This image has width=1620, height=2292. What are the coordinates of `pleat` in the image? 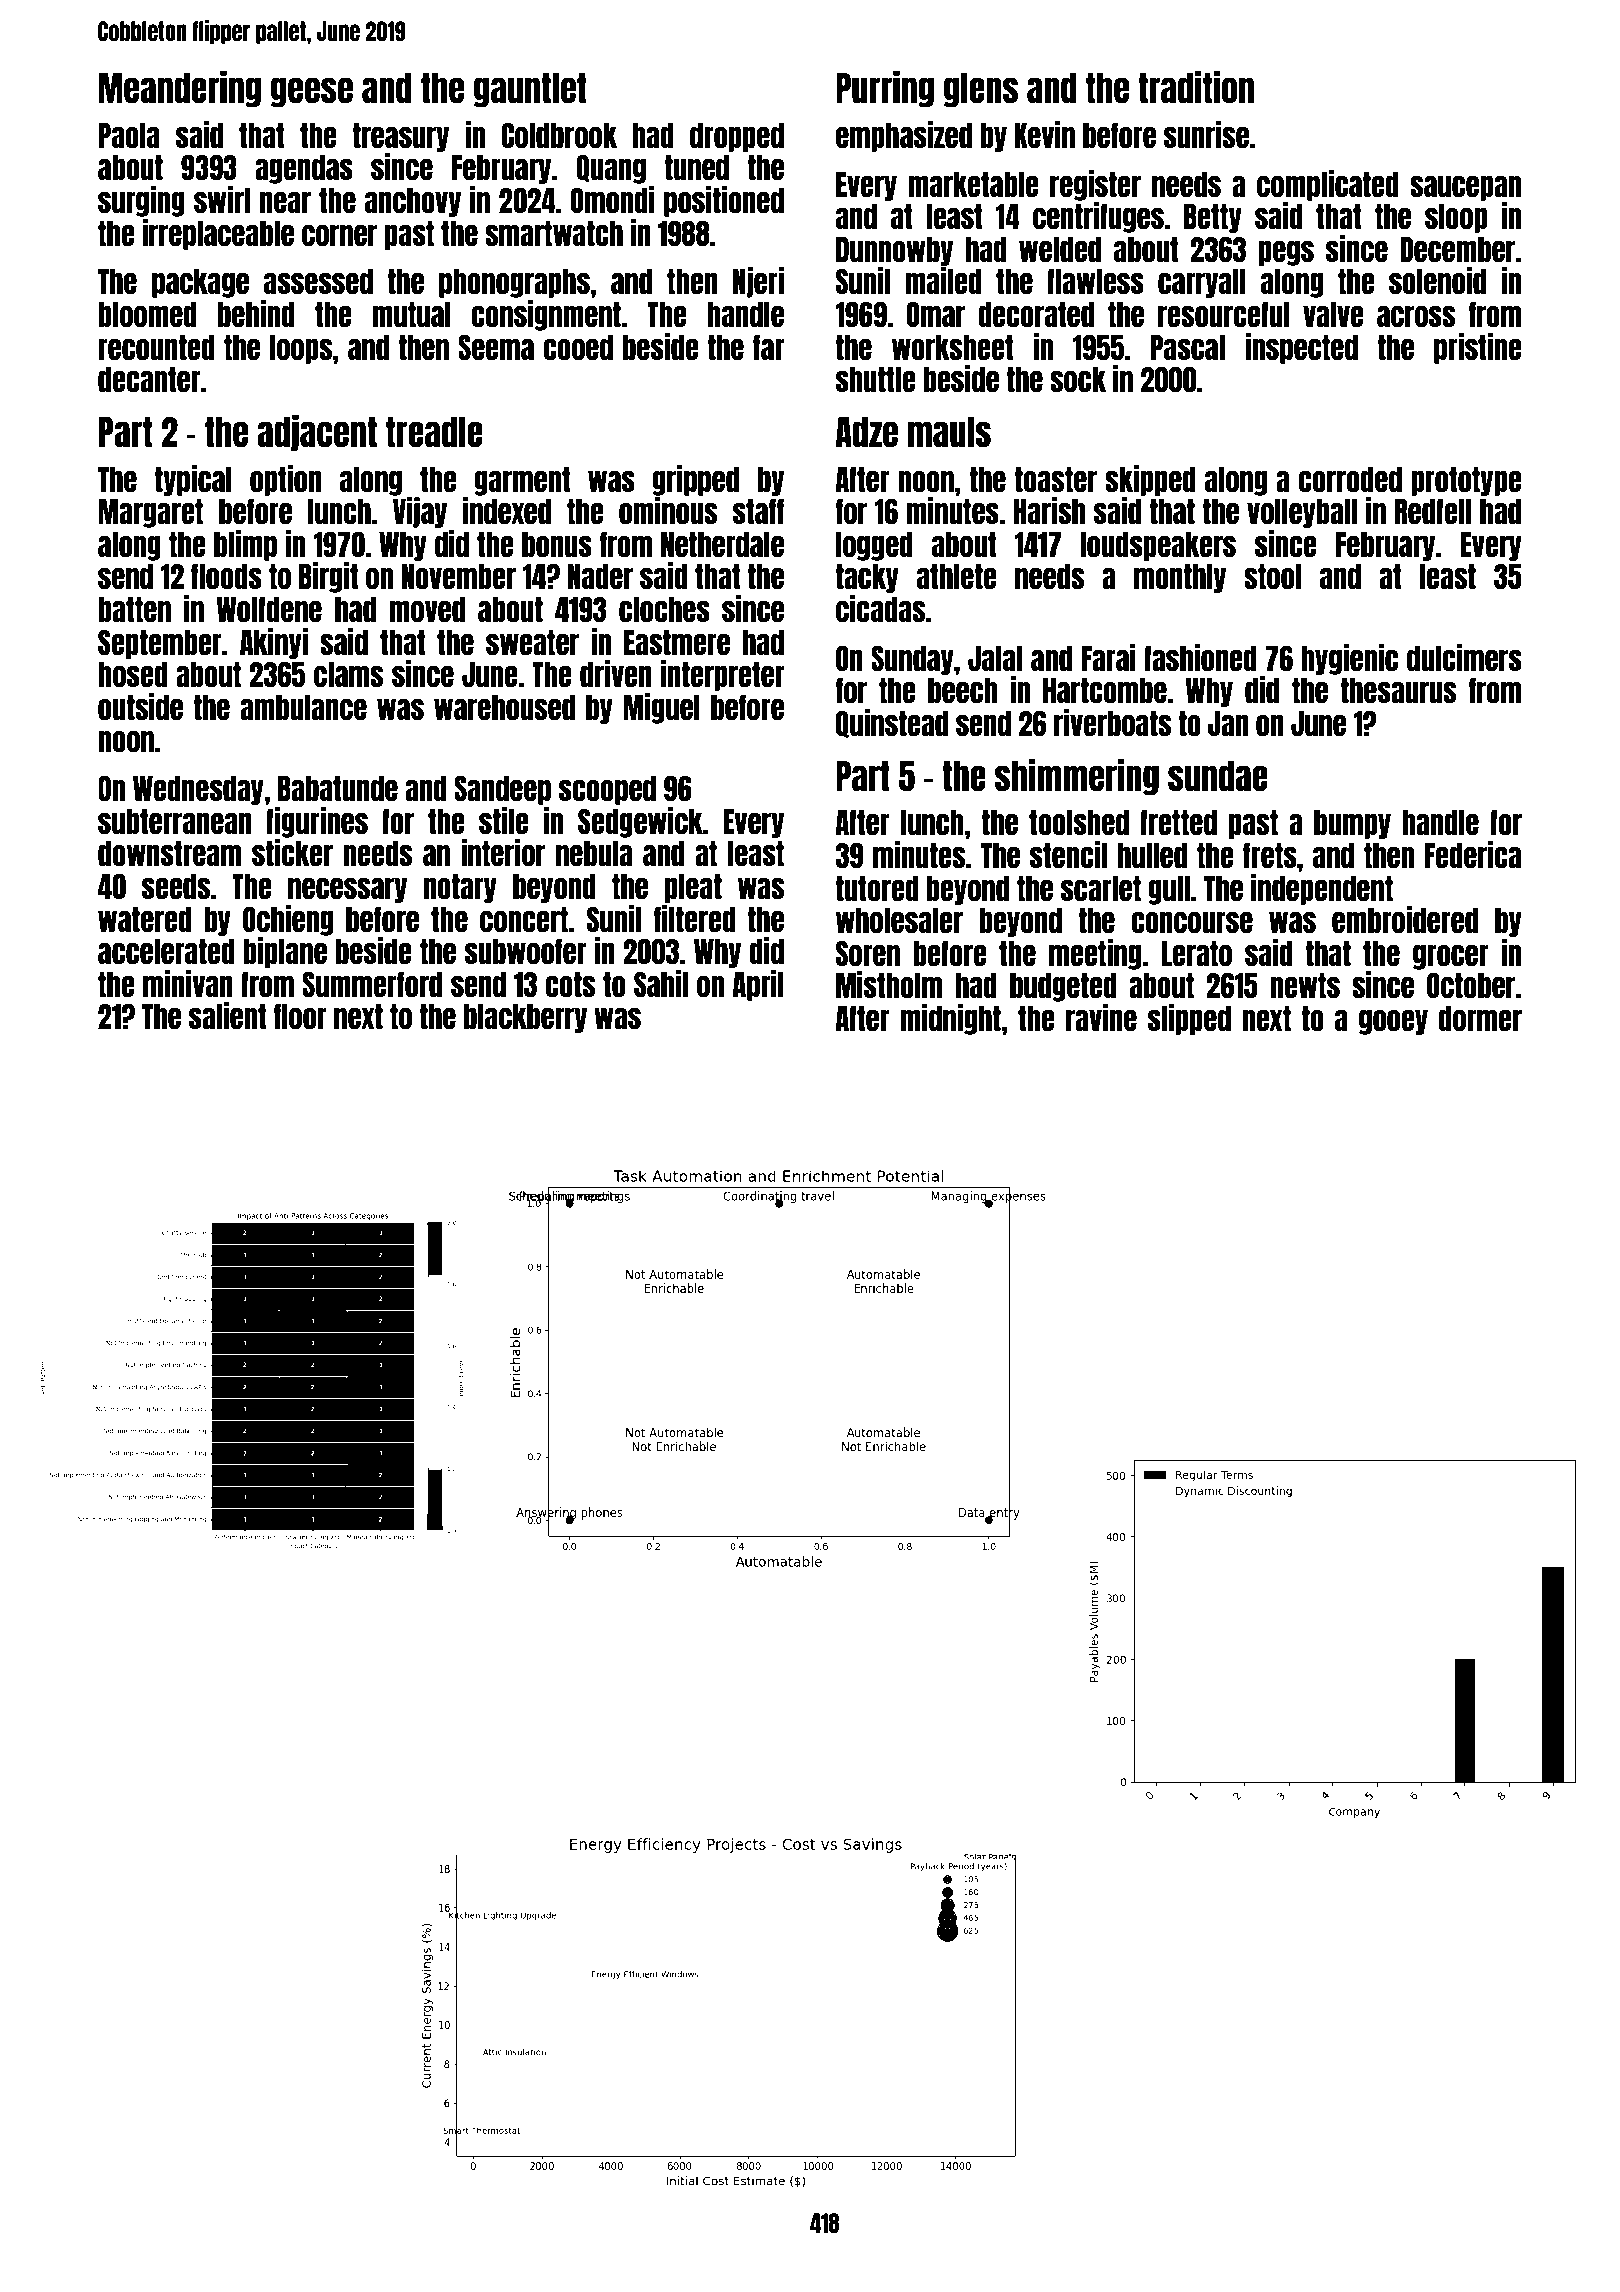 It's located at (693, 888).
